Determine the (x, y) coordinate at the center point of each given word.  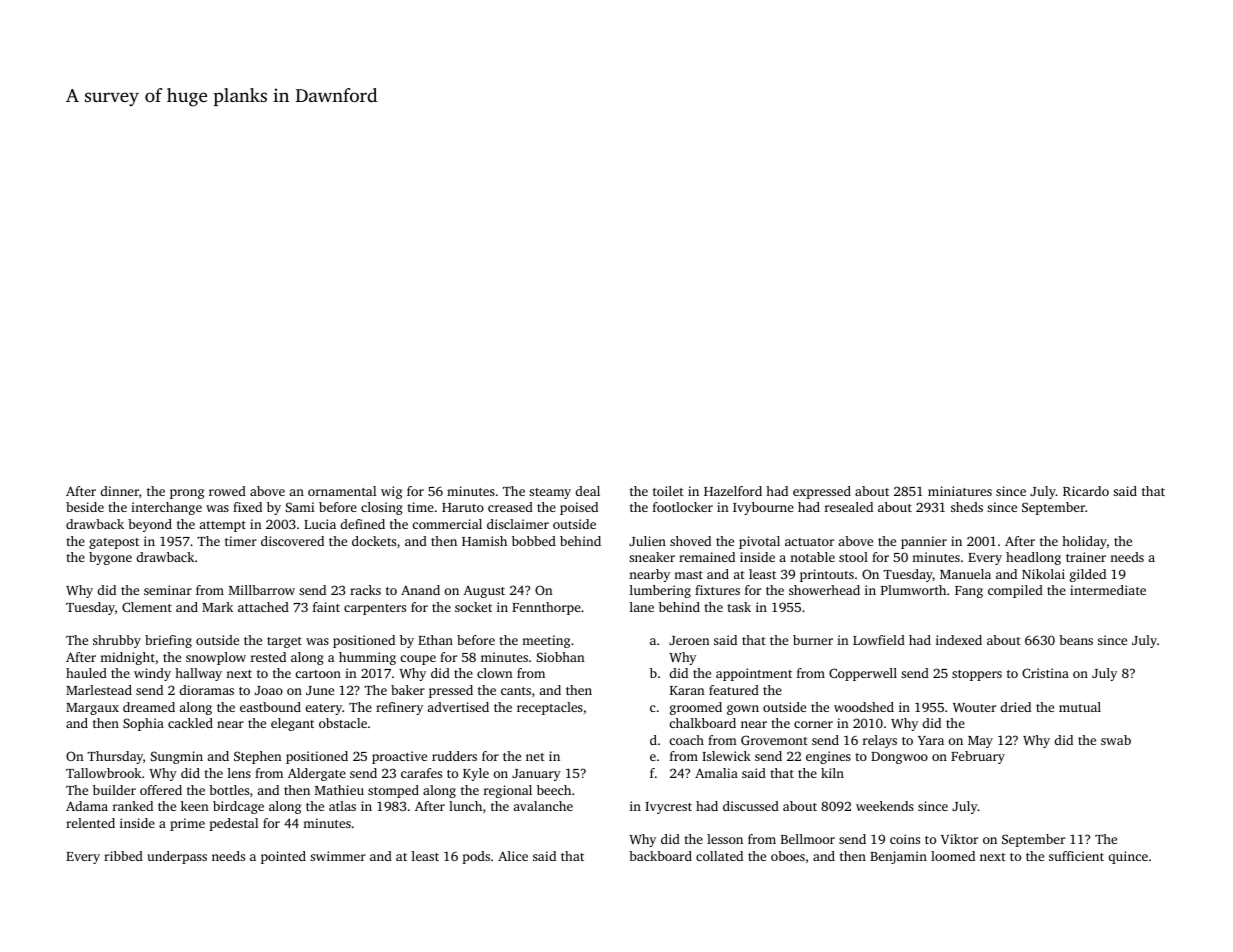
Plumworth (913, 590)
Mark (217, 607)
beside (85, 507)
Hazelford (733, 491)
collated (719, 856)
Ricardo (1086, 491)
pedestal (233, 824)
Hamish (484, 541)
